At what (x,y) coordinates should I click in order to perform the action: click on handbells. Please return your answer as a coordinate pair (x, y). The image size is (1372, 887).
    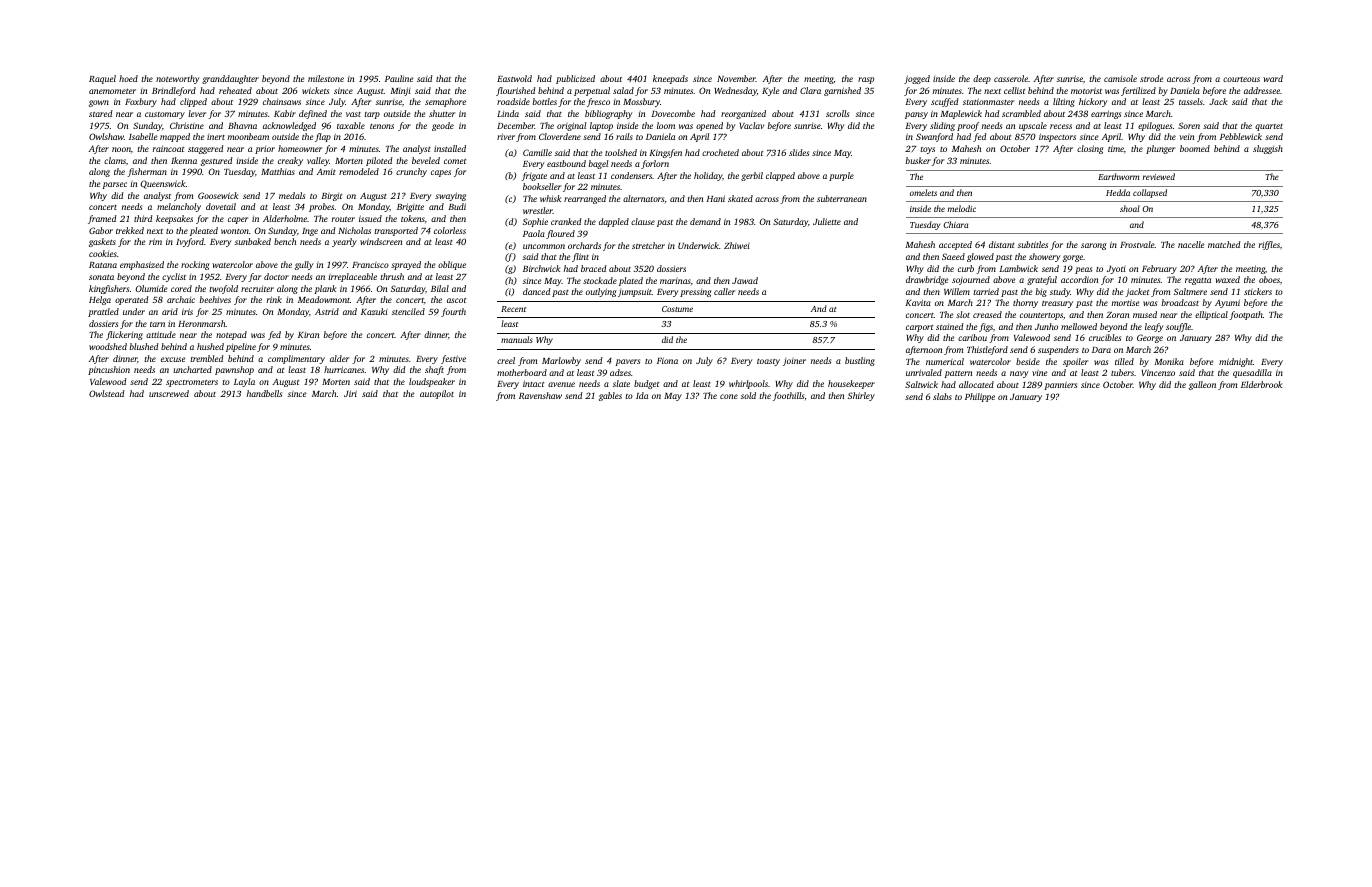
    Looking at the image, I should click on (264, 393).
